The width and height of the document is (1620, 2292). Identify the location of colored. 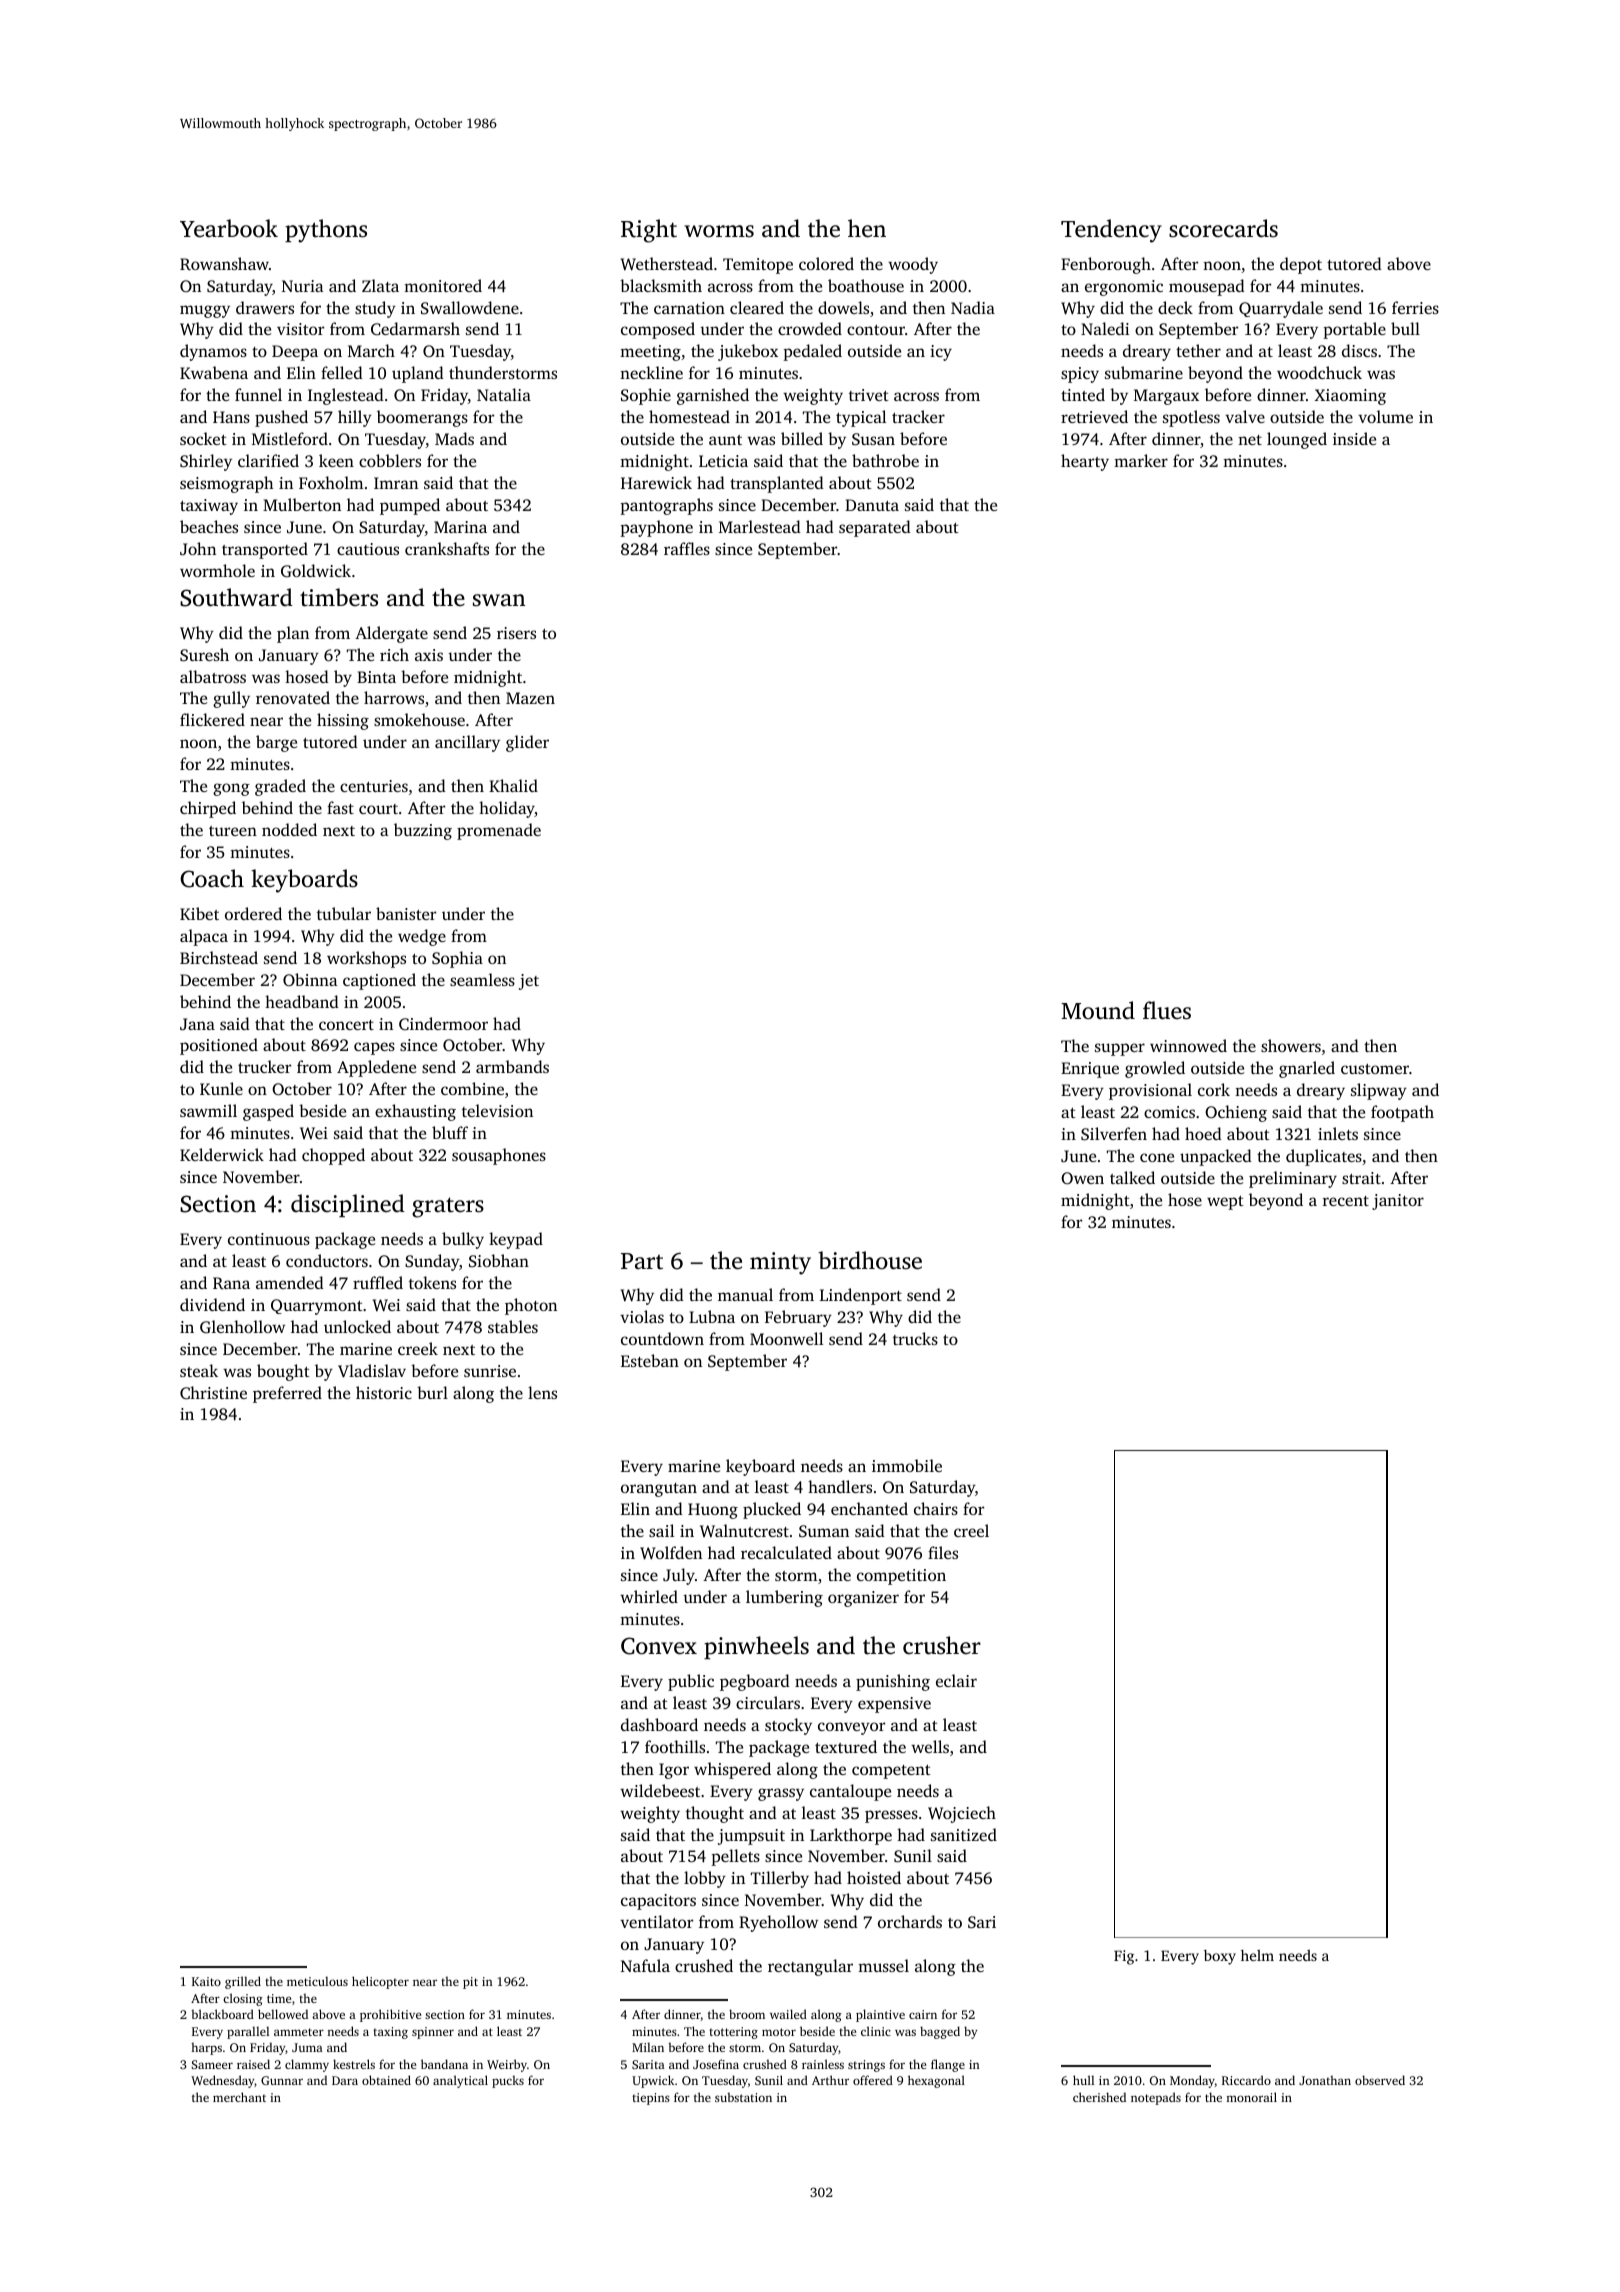
(826, 263).
